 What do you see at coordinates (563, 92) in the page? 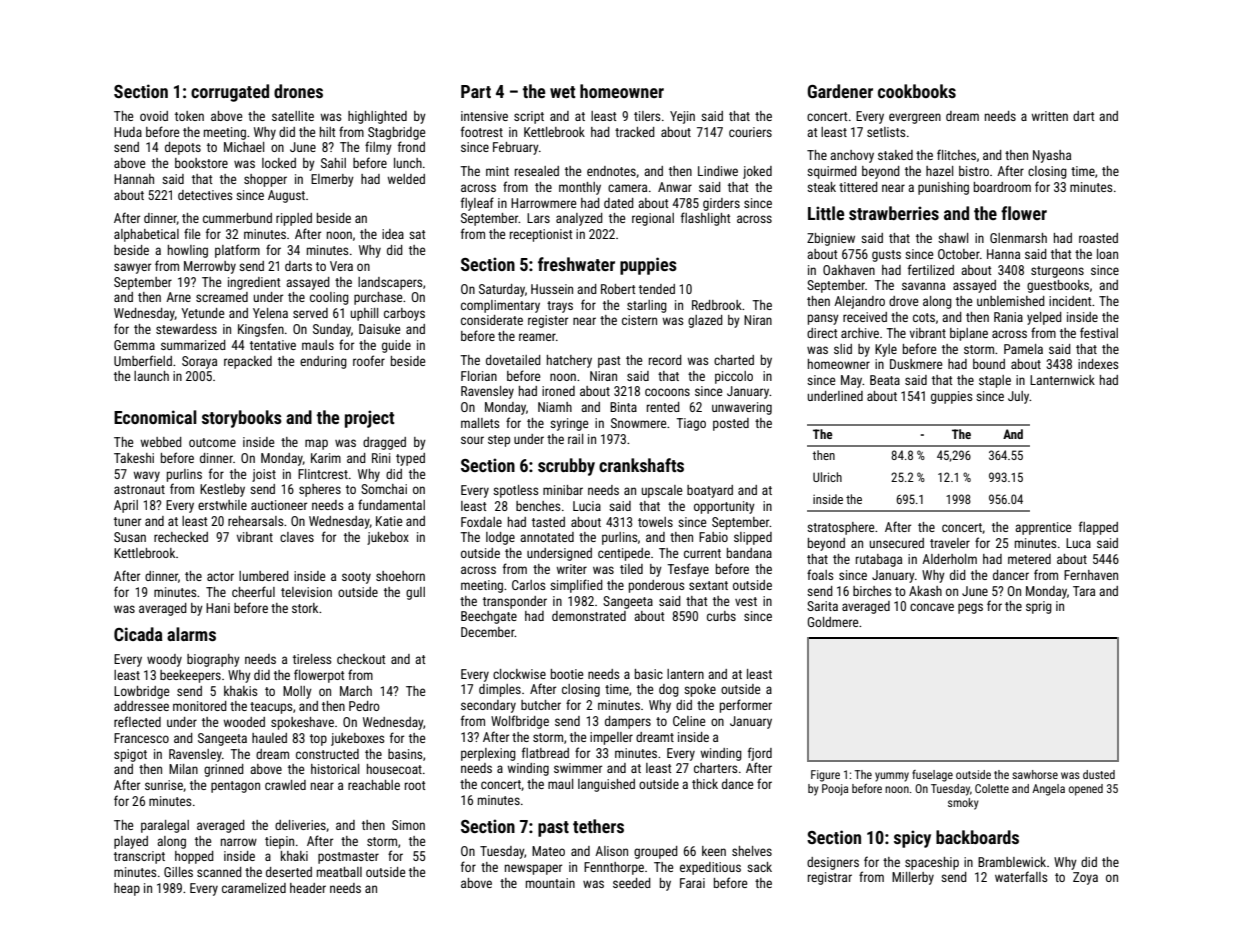
I see `wet` at bounding box center [563, 92].
